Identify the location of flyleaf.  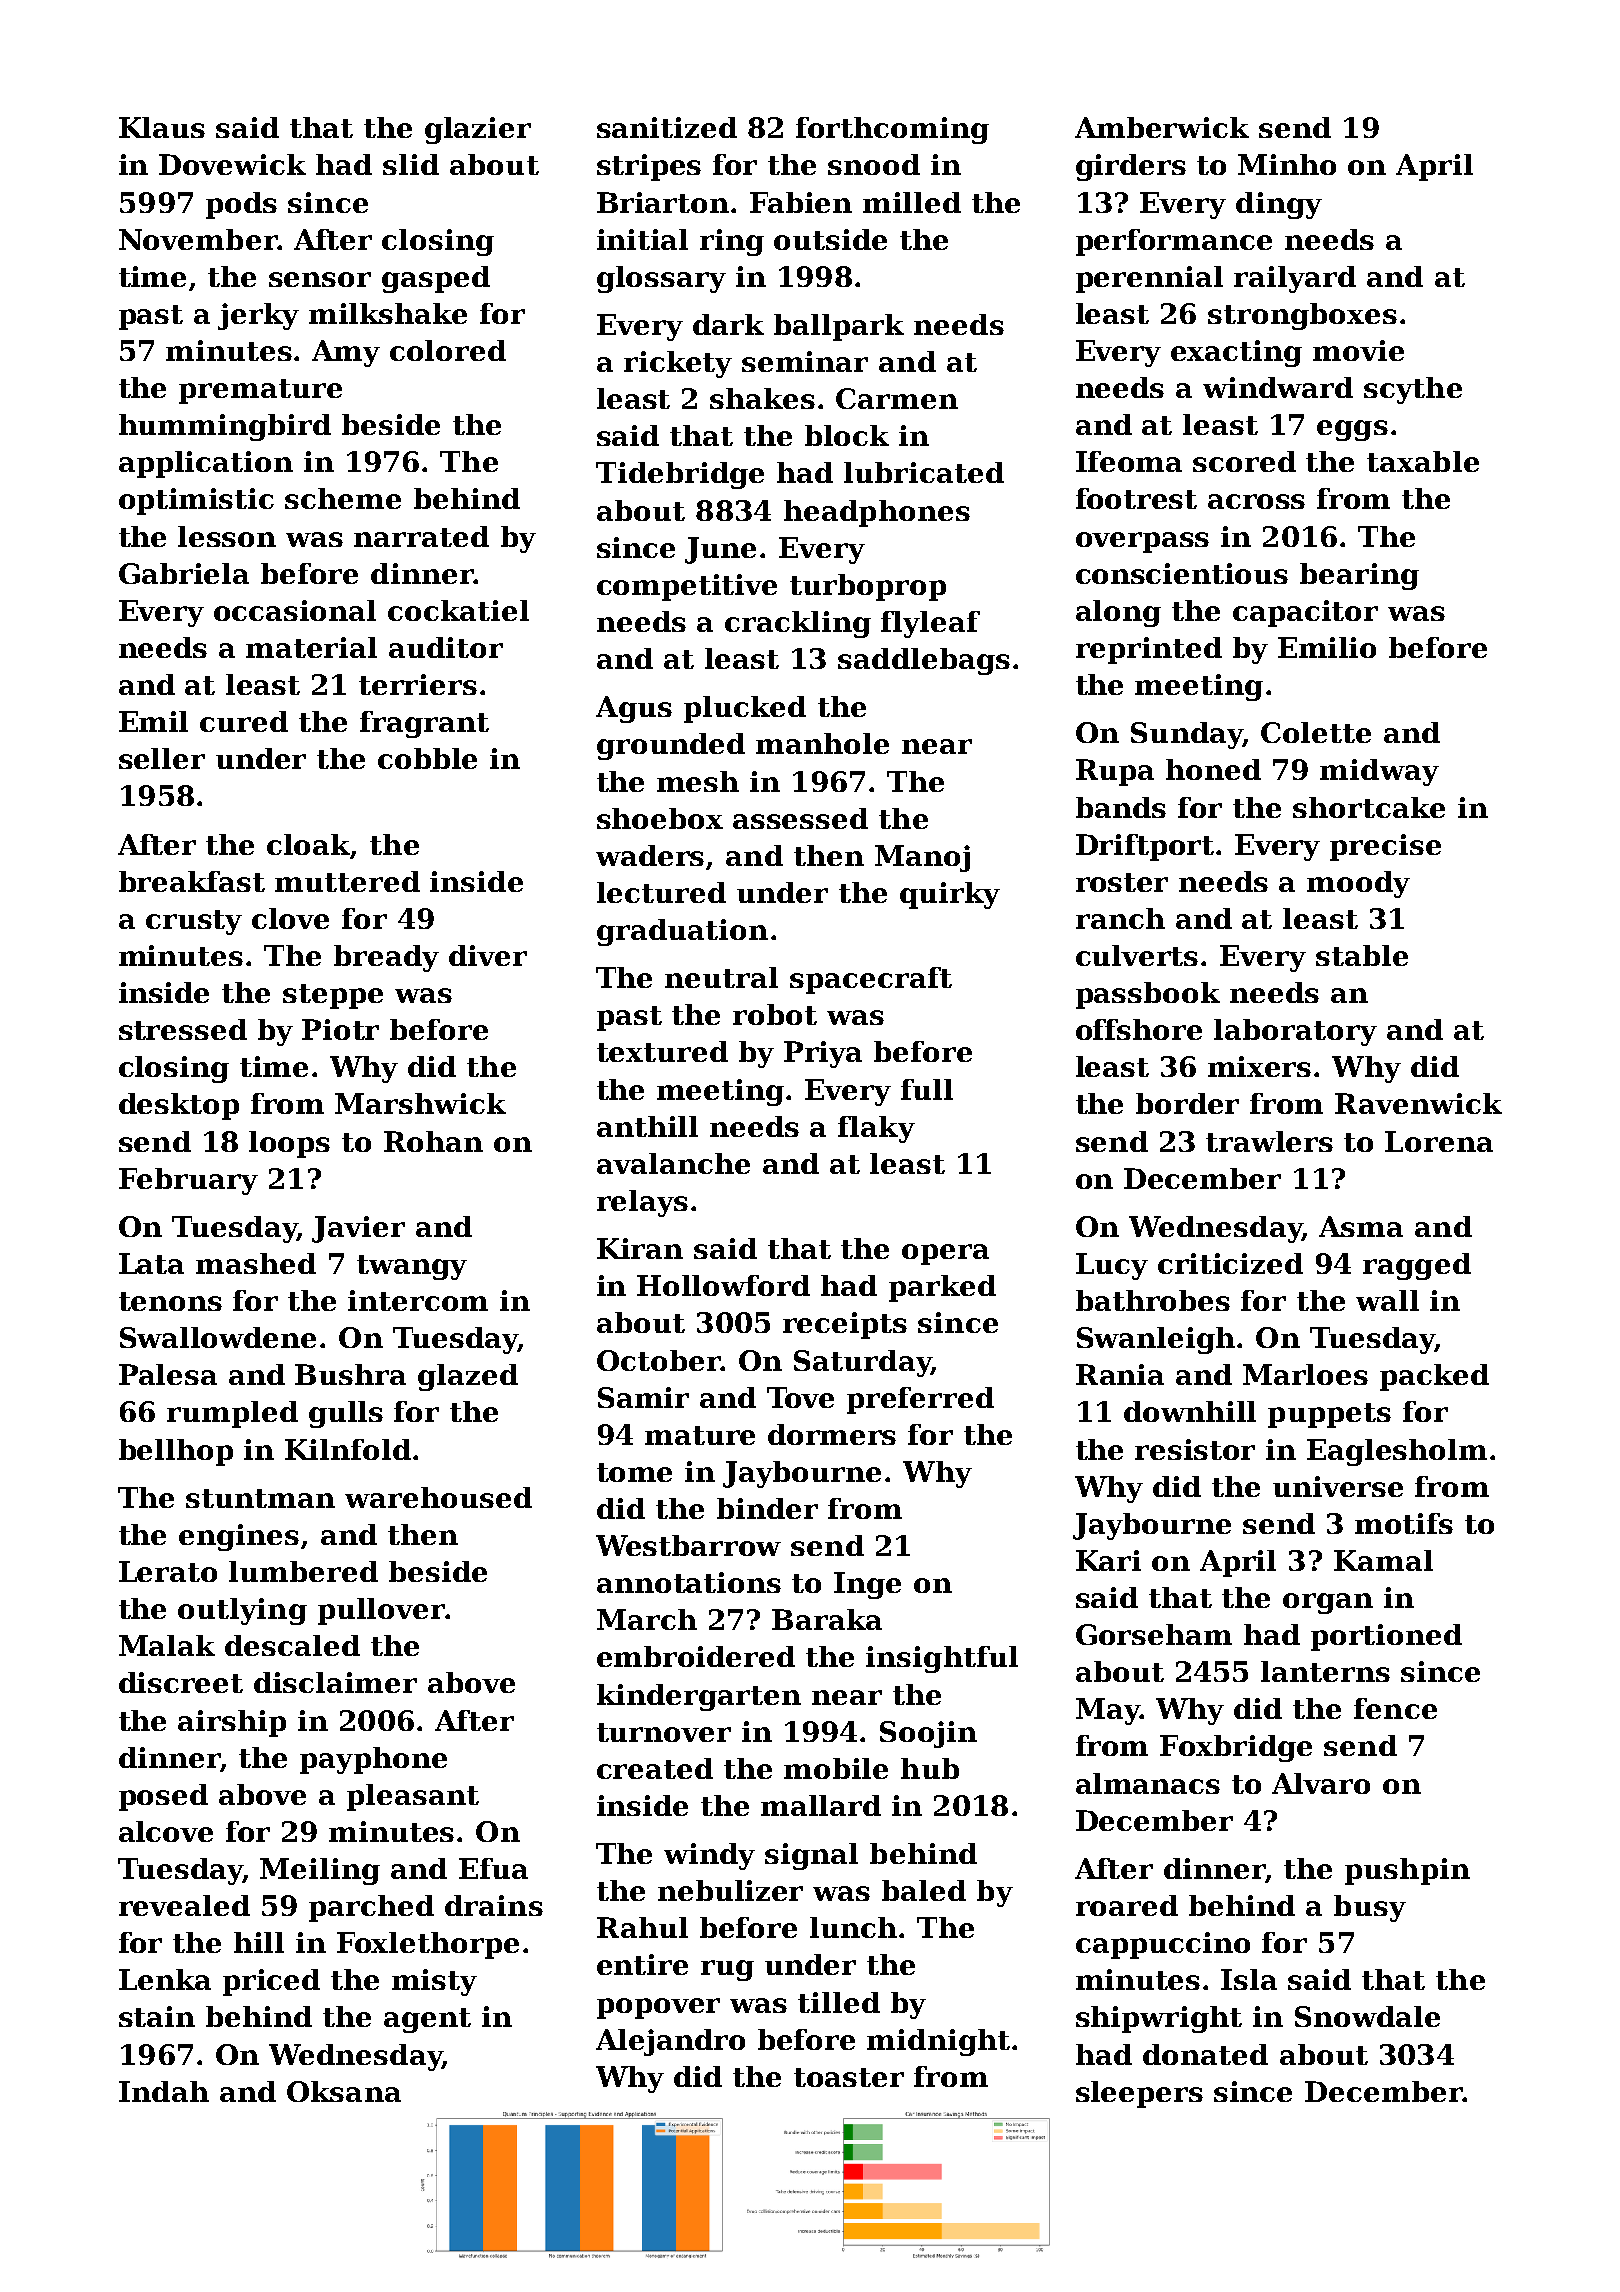
(930, 624).
